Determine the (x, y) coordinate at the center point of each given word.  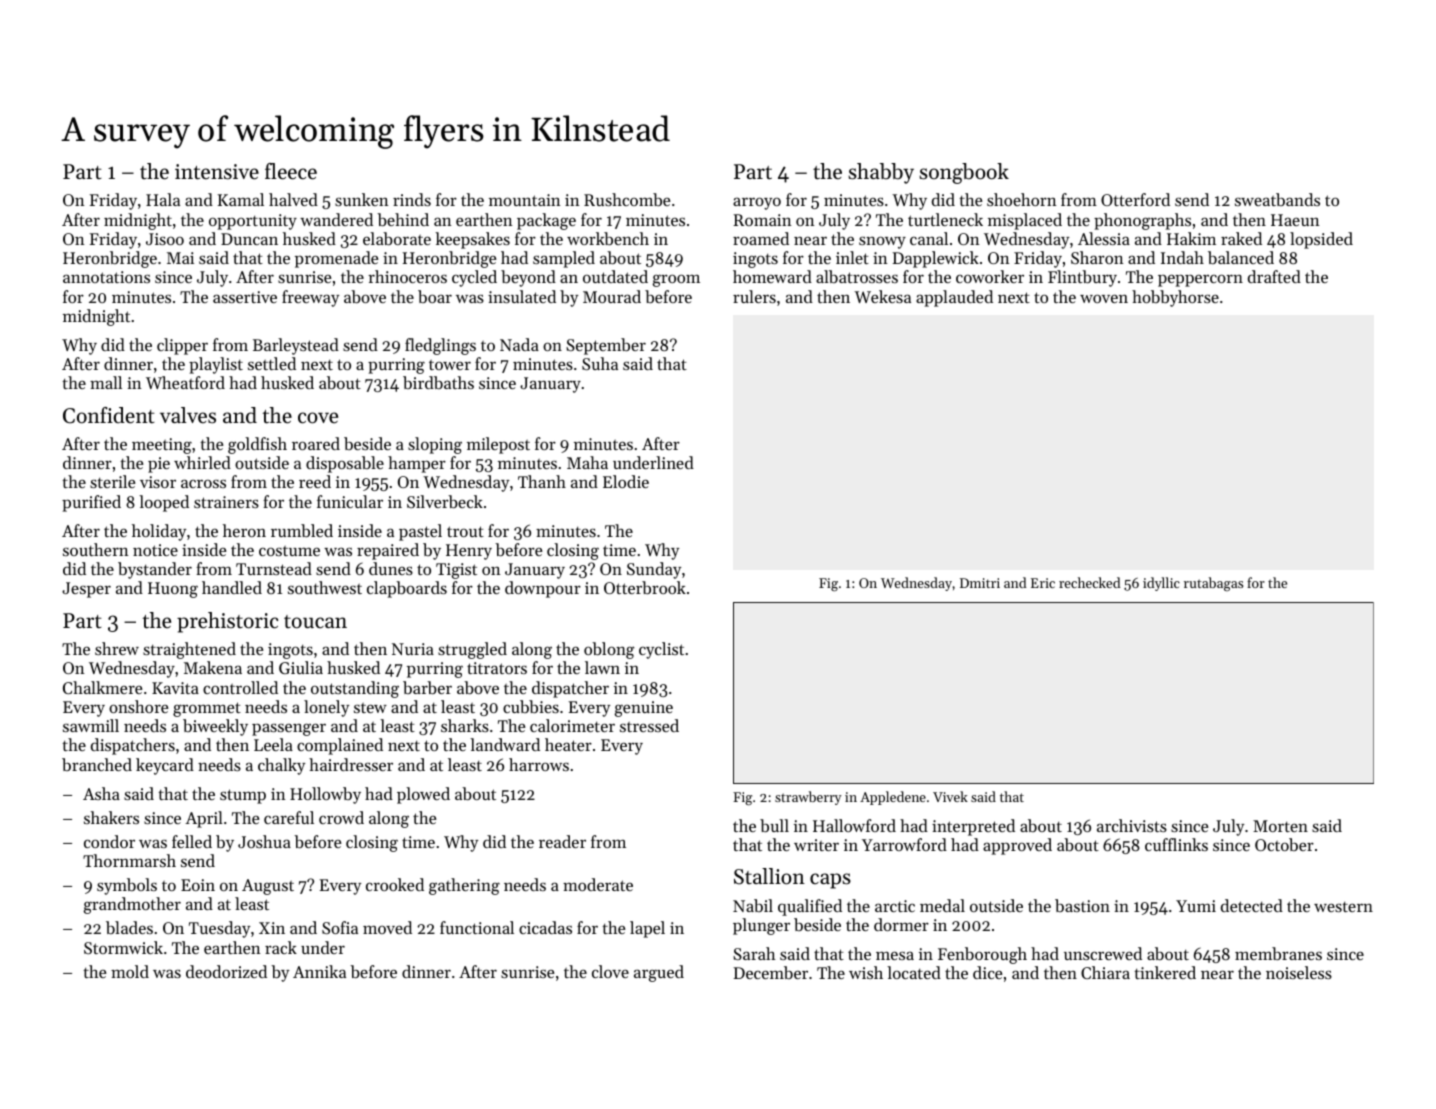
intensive (217, 172)
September (606, 346)
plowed (423, 795)
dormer (901, 924)
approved (1017, 846)
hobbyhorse (1175, 298)
